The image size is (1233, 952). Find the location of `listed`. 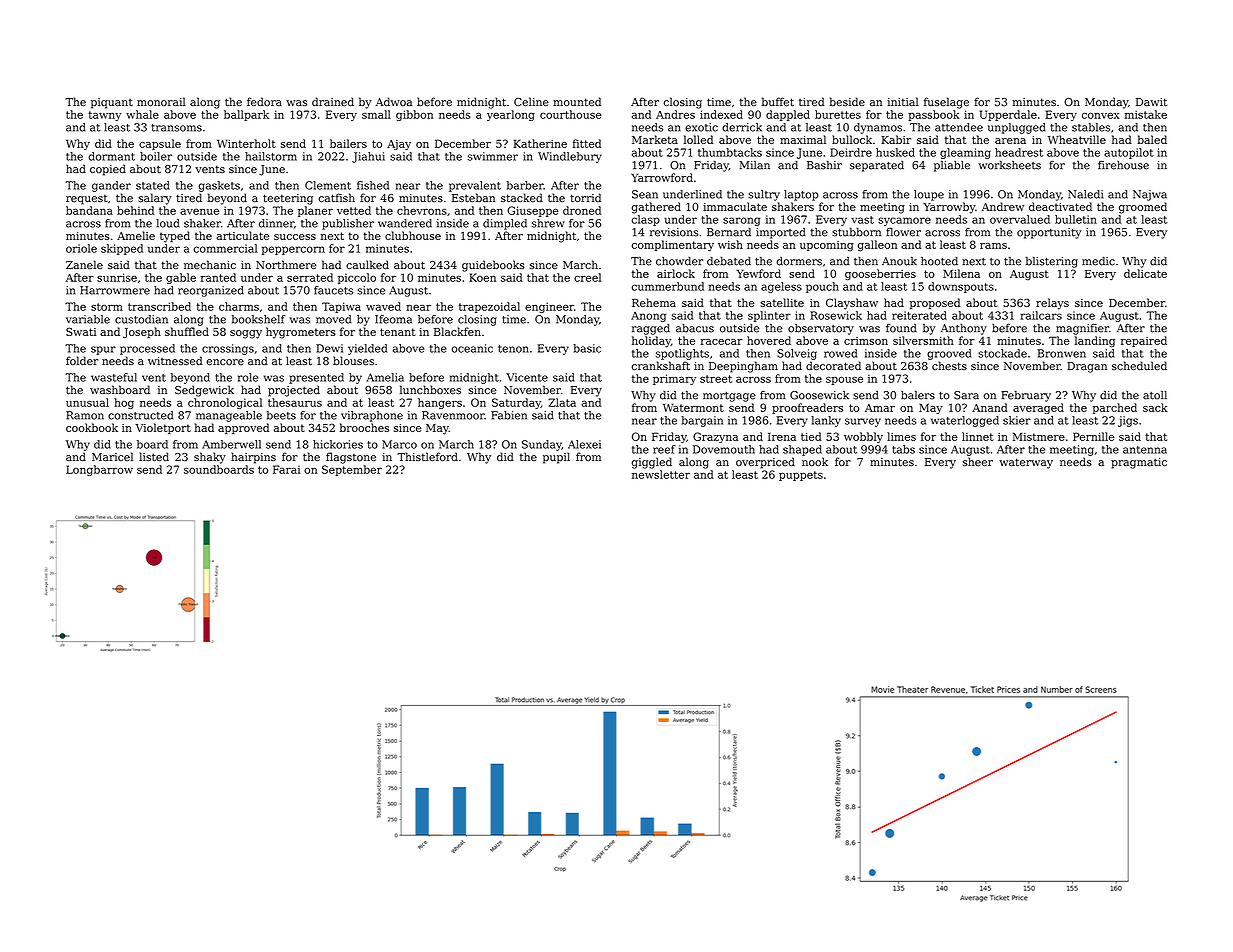

listed is located at coordinates (154, 456).
